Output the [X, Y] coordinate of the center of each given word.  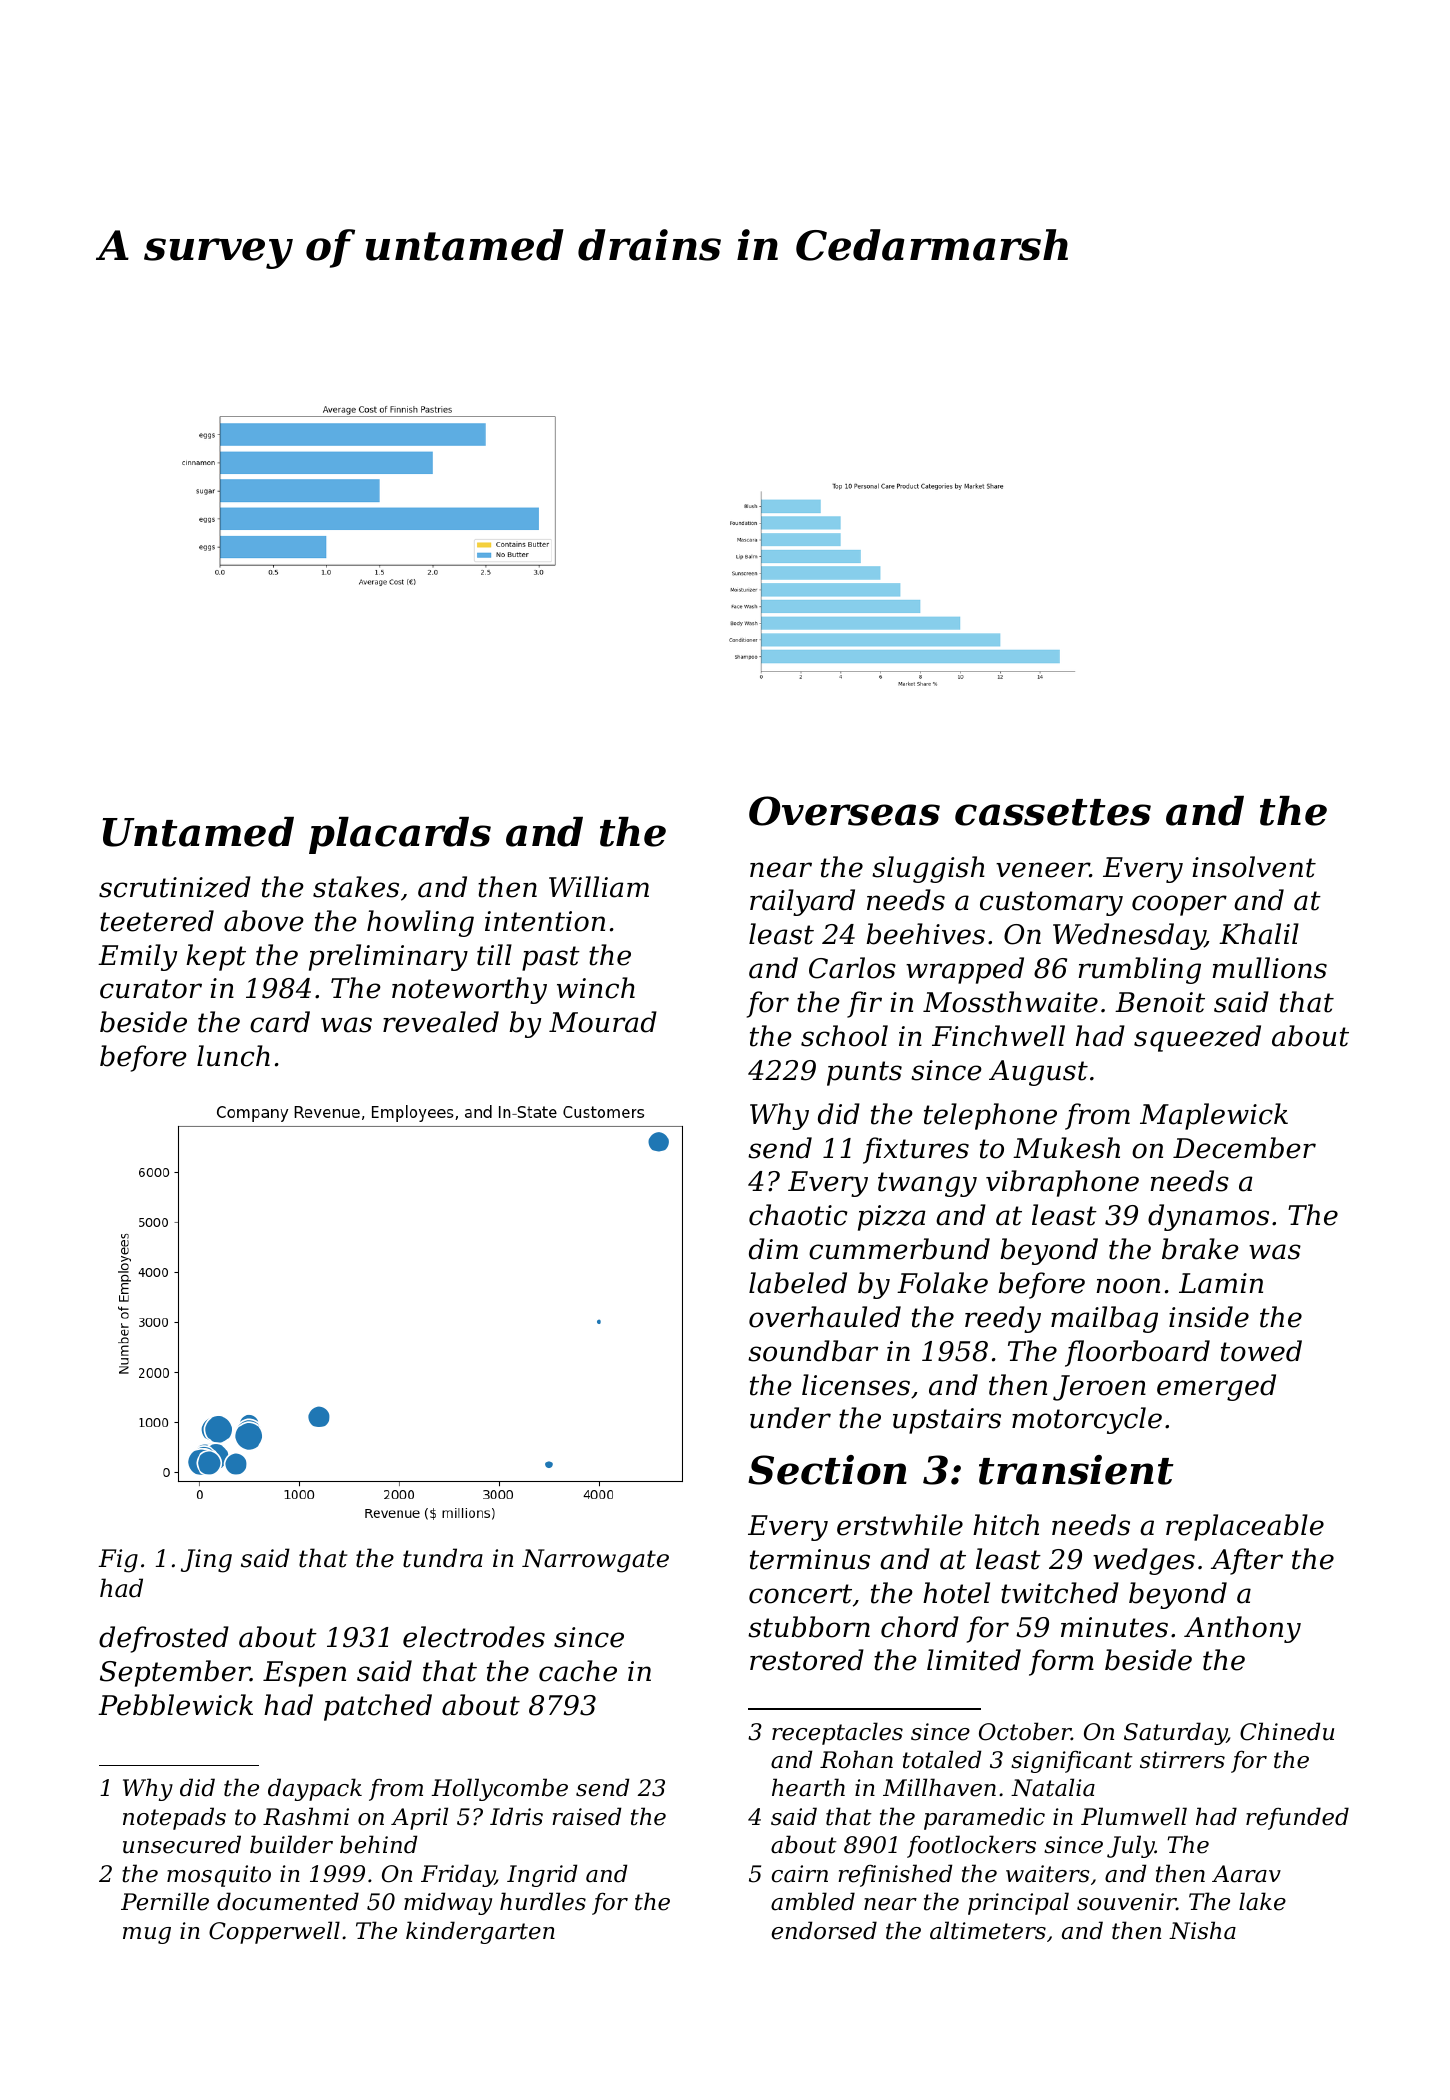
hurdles [543, 1901]
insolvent [1254, 867]
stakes [356, 887]
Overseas [844, 811]
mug [147, 1935]
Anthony [1242, 1629]
